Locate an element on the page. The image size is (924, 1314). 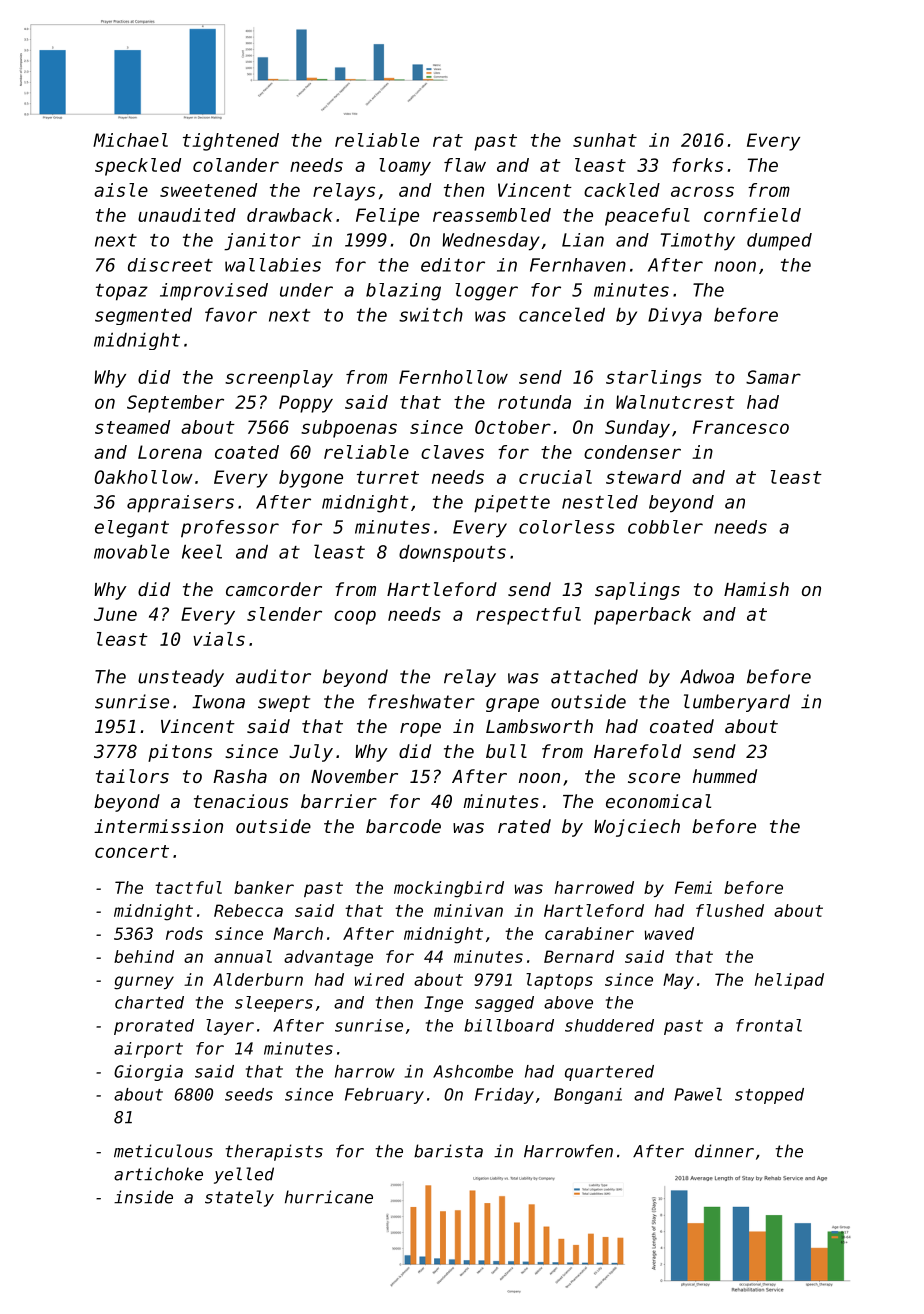
barcode is located at coordinates (403, 826).
